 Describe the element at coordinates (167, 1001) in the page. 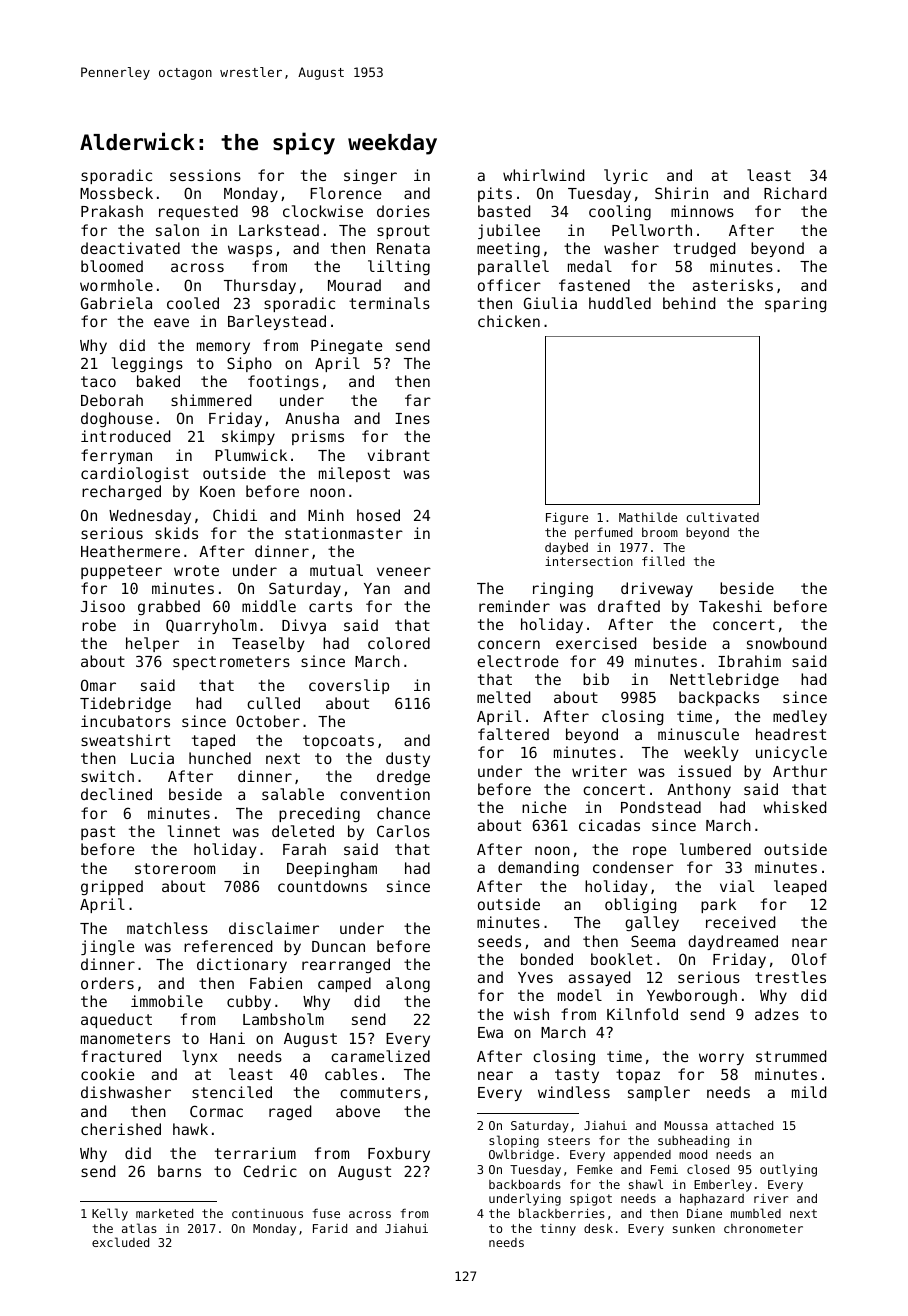

I see `immobile` at that location.
